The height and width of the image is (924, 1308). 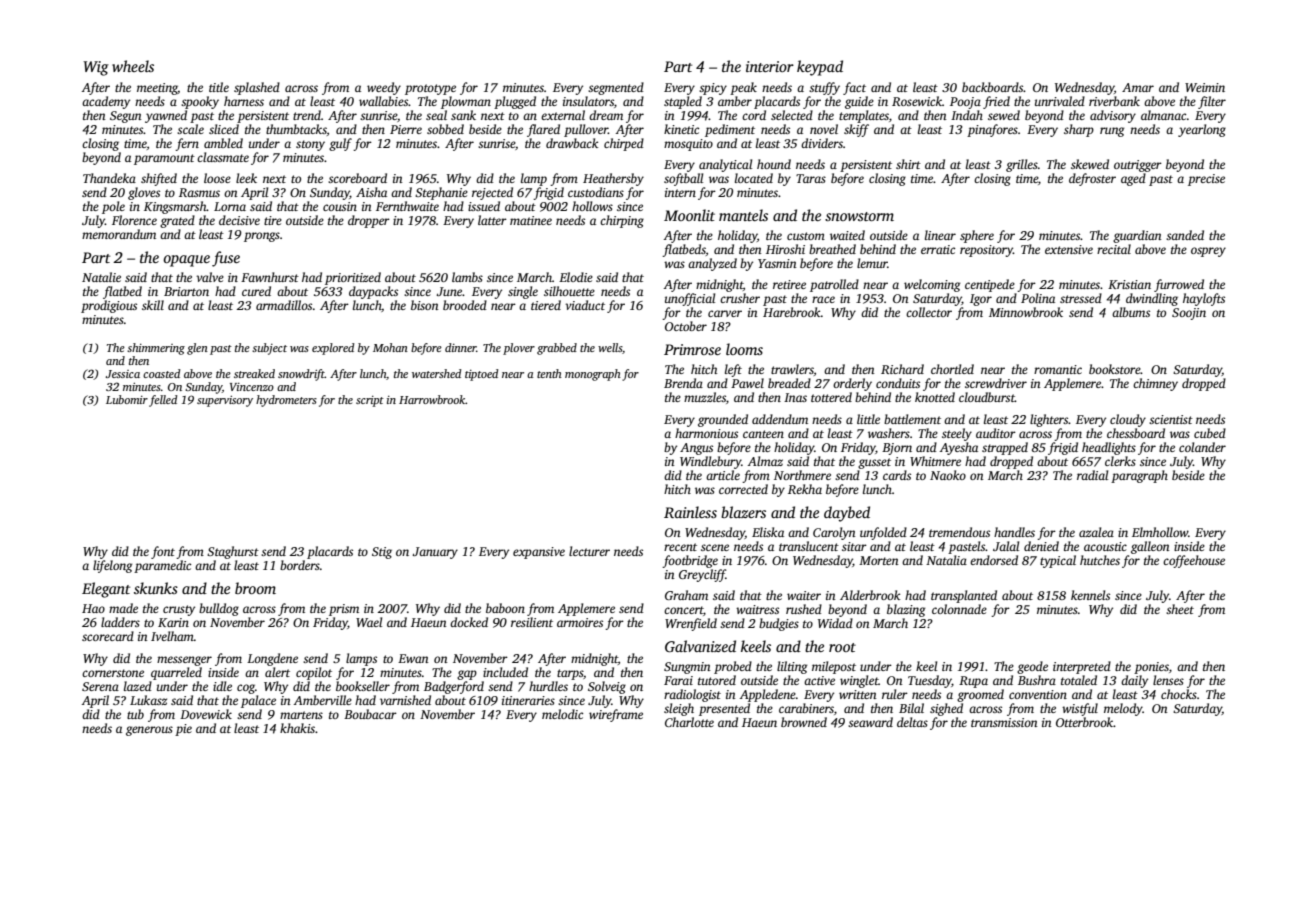 What do you see at coordinates (149, 731) in the image?
I see `generous` at bounding box center [149, 731].
